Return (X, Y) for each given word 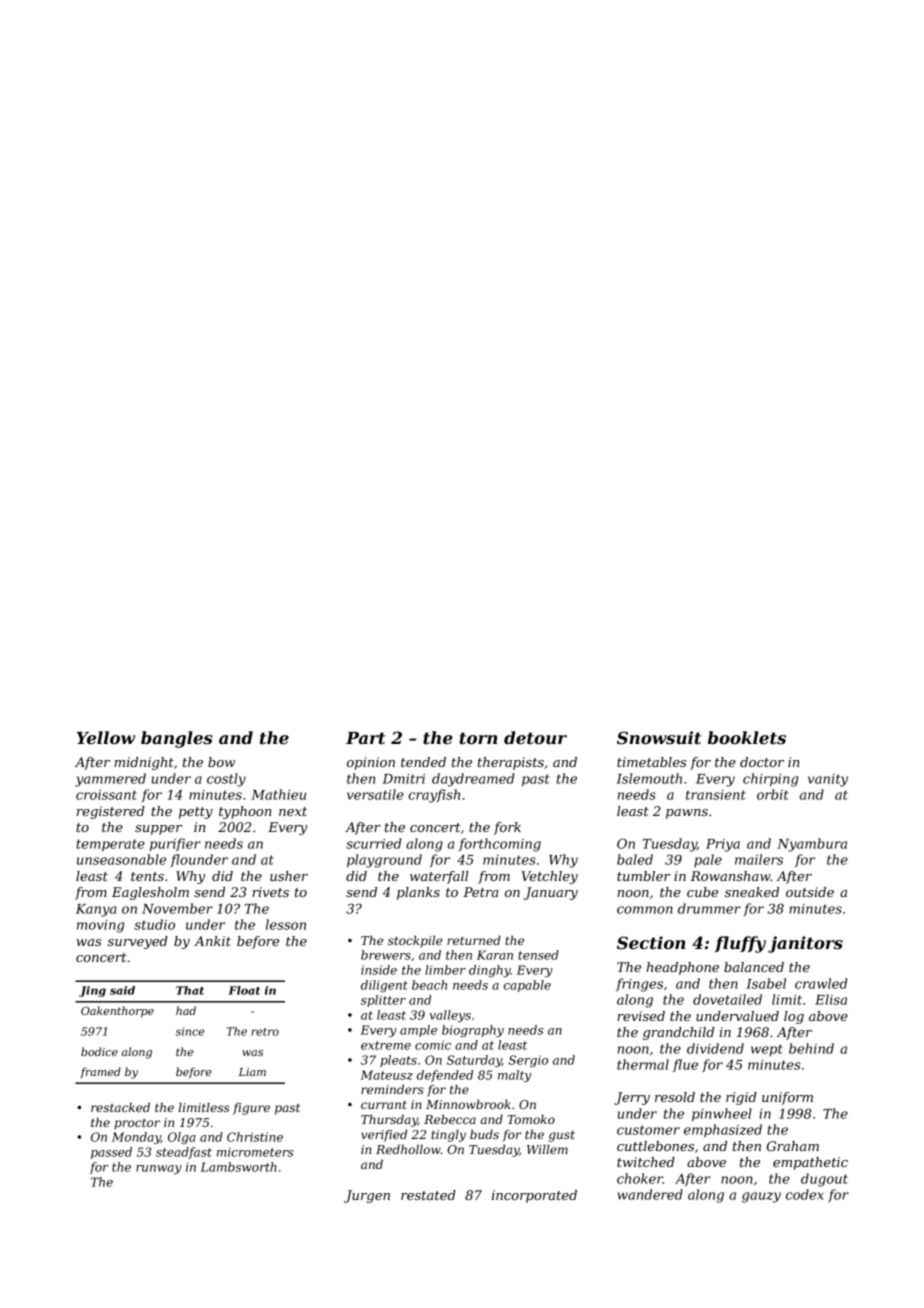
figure (251, 1109)
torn (479, 738)
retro (265, 1032)
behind (811, 1048)
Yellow (106, 737)
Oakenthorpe (117, 1012)
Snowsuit (659, 737)
